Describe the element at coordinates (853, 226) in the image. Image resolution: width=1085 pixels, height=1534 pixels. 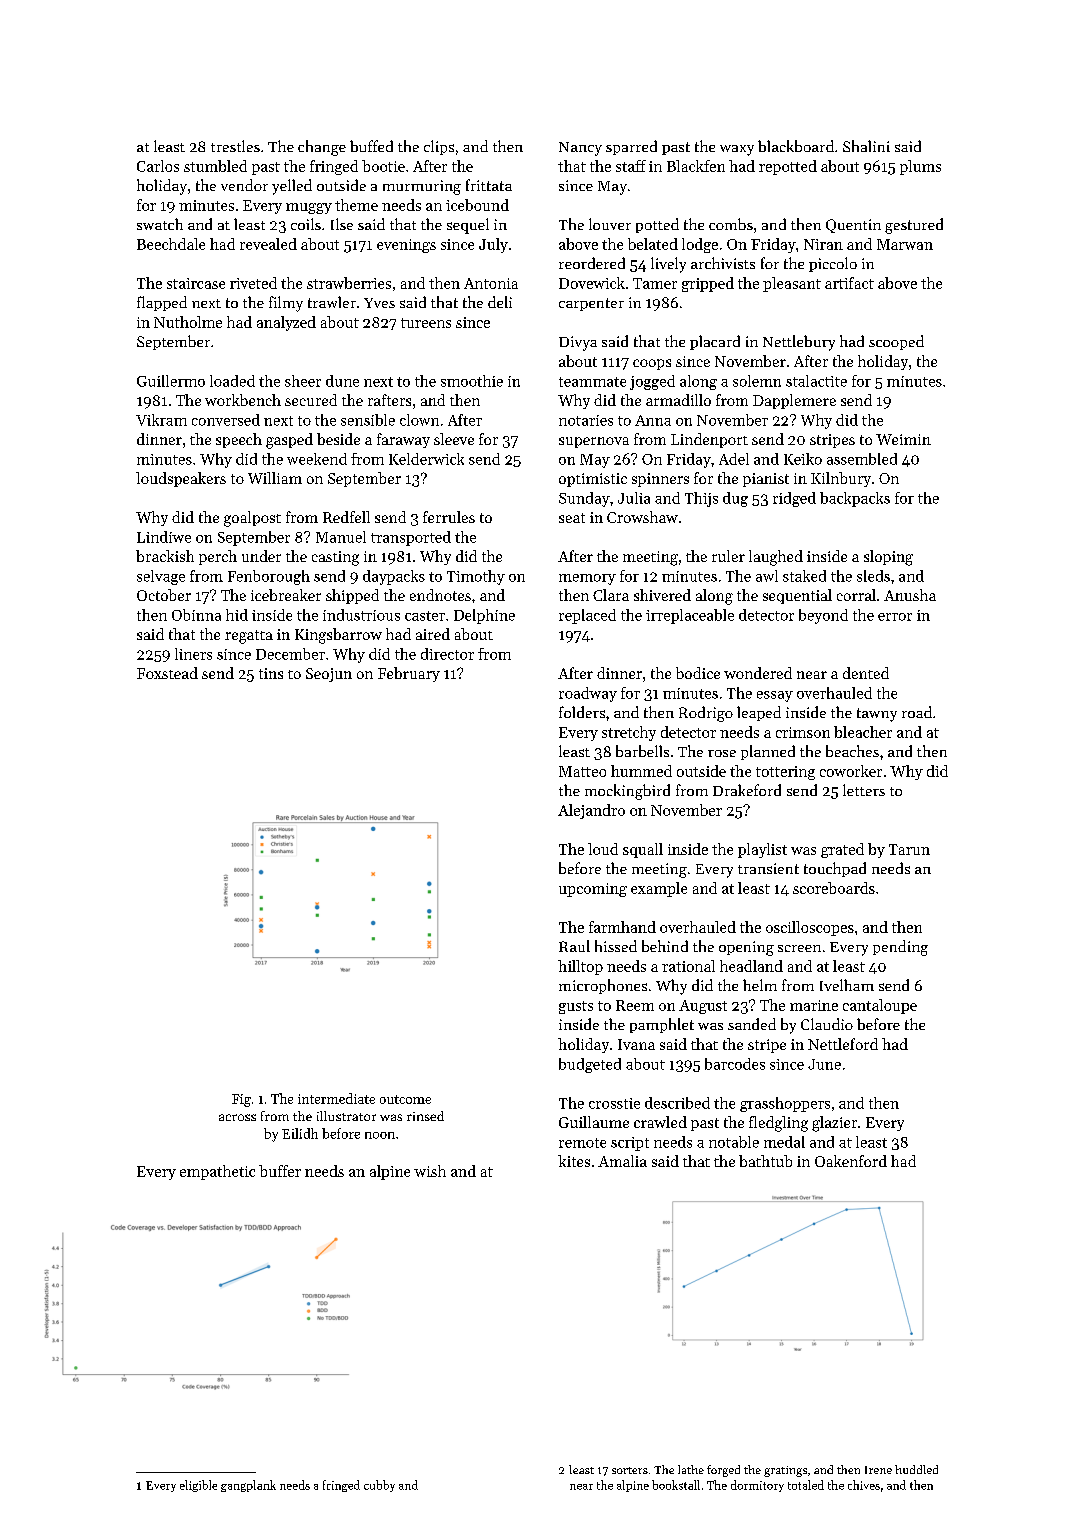
I see `Quentin` at that location.
